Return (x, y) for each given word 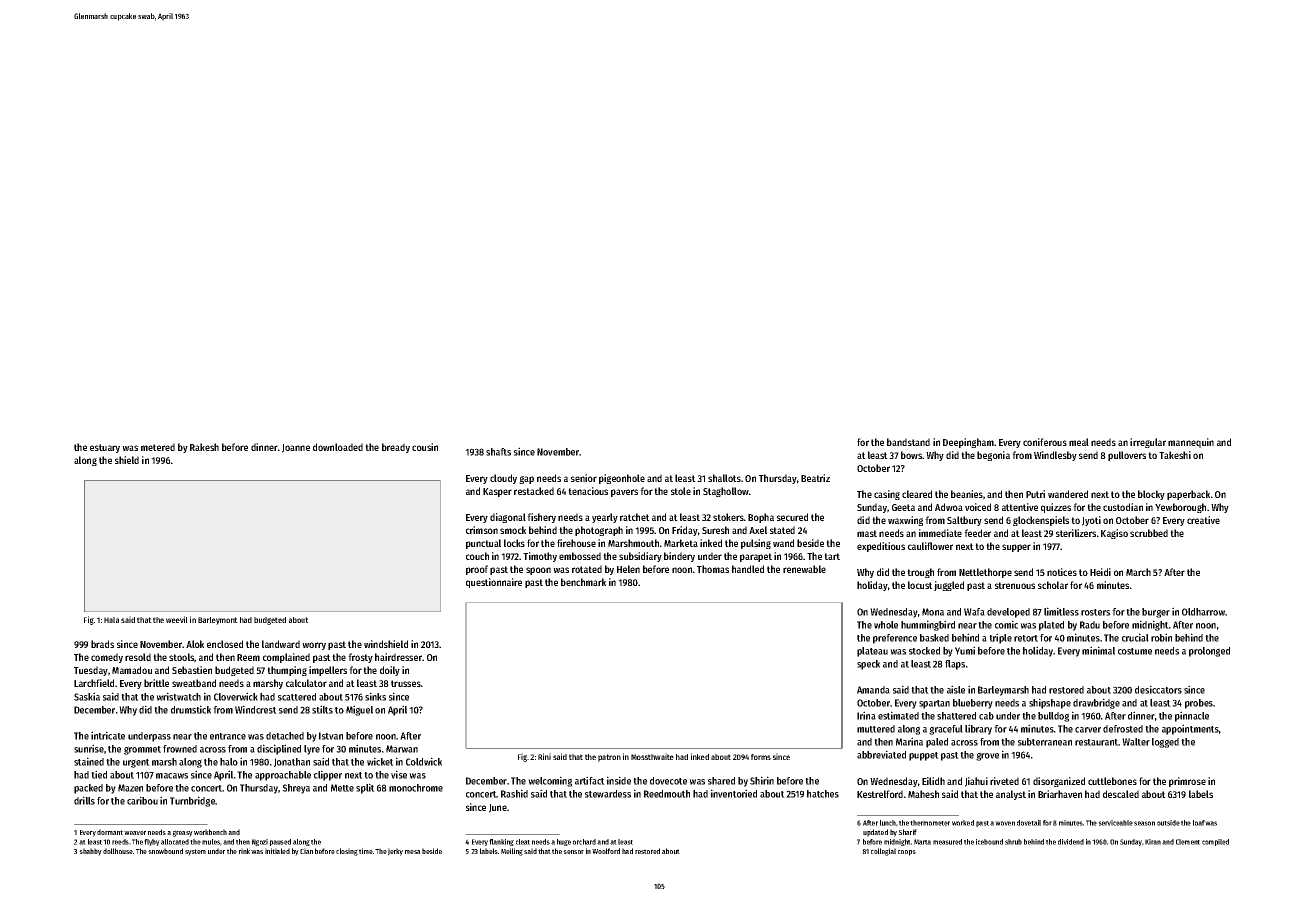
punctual (483, 544)
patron (609, 758)
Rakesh (204, 447)
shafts (498, 452)
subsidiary (640, 557)
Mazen (130, 788)
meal (1079, 442)
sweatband (194, 683)
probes (1199, 704)
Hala (111, 620)
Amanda (873, 690)
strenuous (1015, 585)
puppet (924, 756)
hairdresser (398, 657)
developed (1008, 613)
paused (280, 842)
